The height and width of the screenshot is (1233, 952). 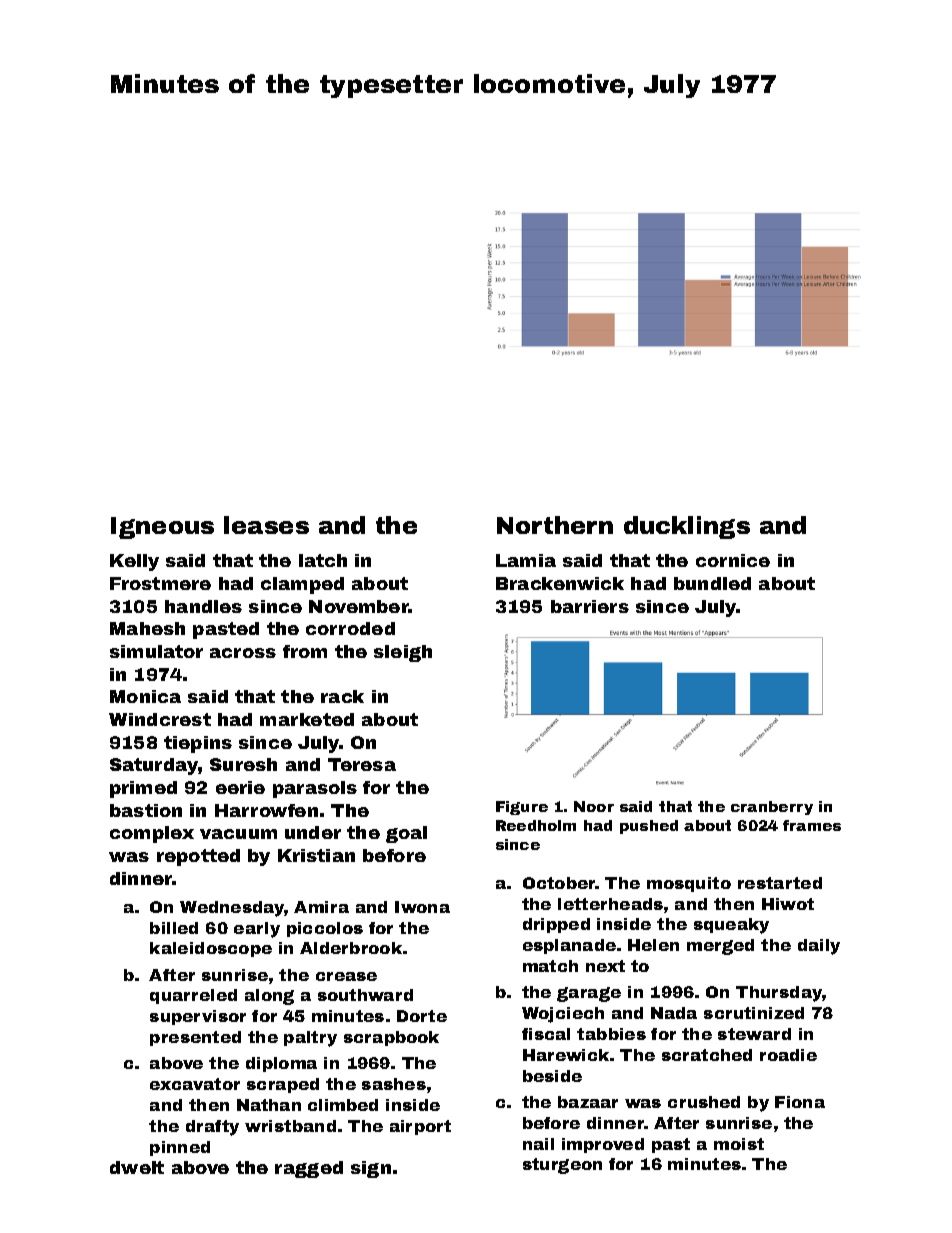 What do you see at coordinates (137, 1167) in the screenshot?
I see `dwelt` at bounding box center [137, 1167].
